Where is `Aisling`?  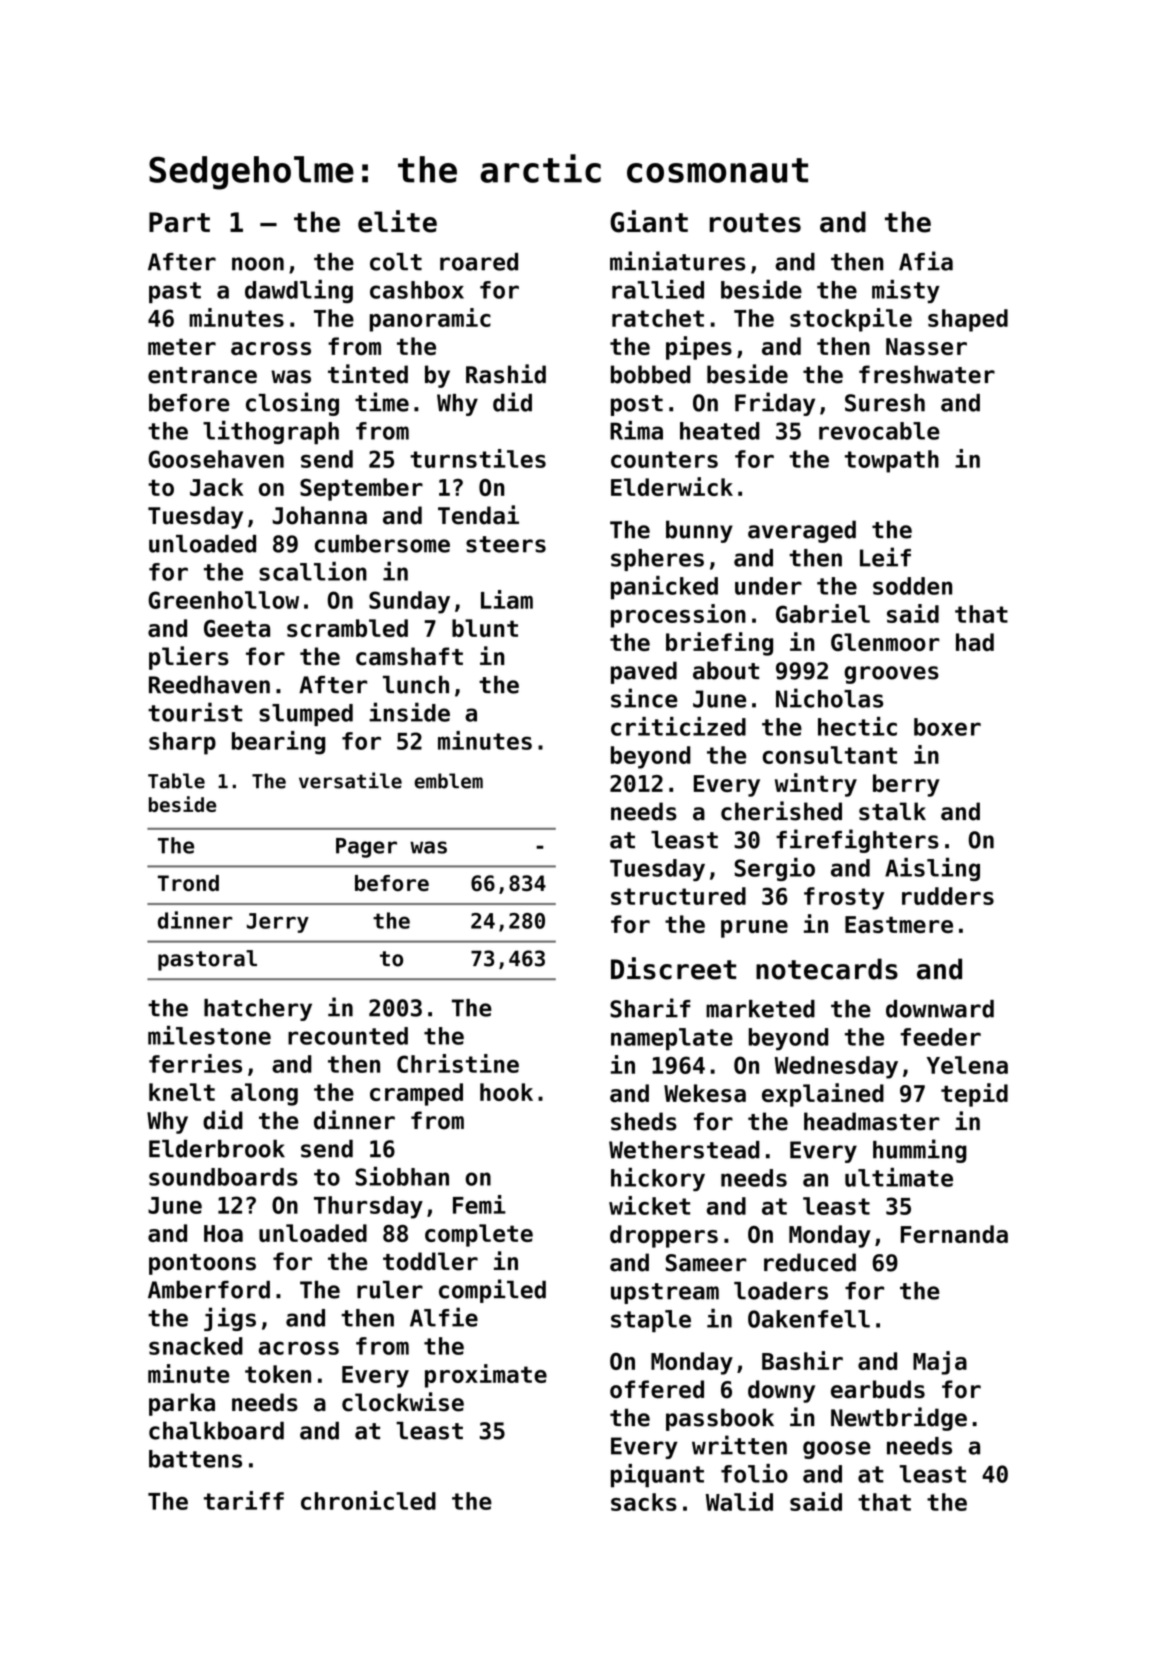
Aisling is located at coordinates (932, 869).
